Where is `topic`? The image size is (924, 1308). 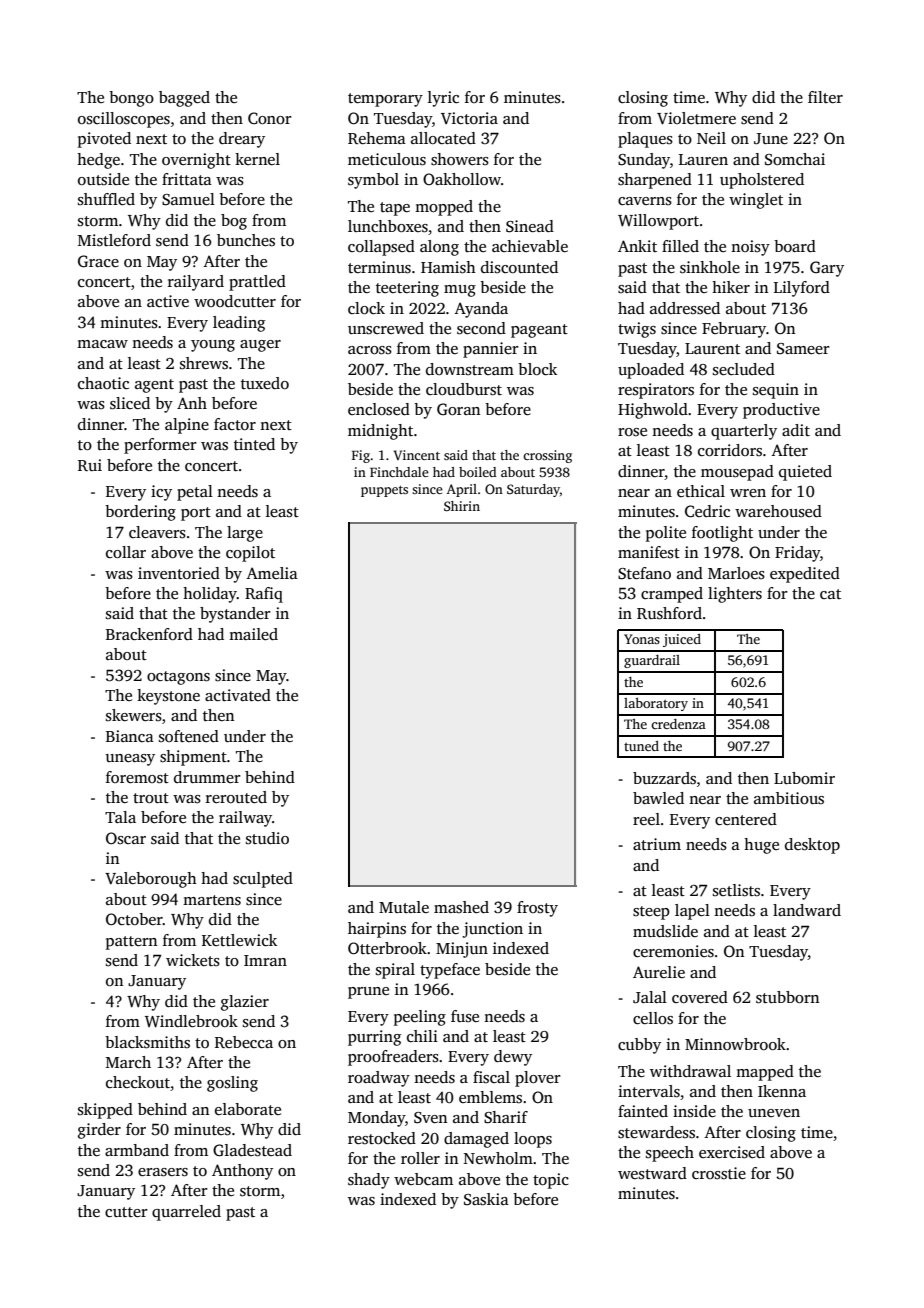 topic is located at coordinates (551, 1181).
